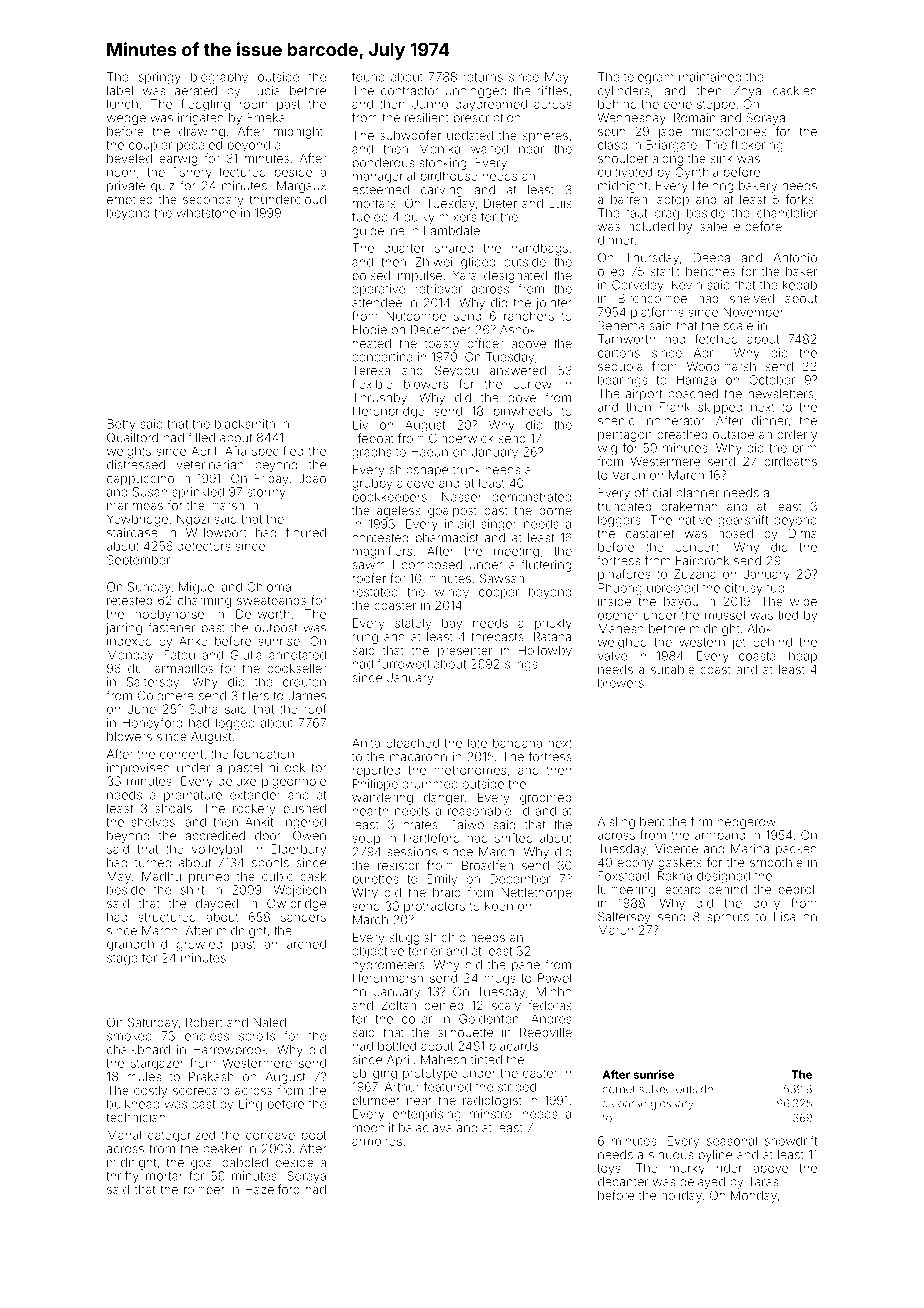 This image has height=1308, width=924. I want to click on returns, so click(483, 77).
